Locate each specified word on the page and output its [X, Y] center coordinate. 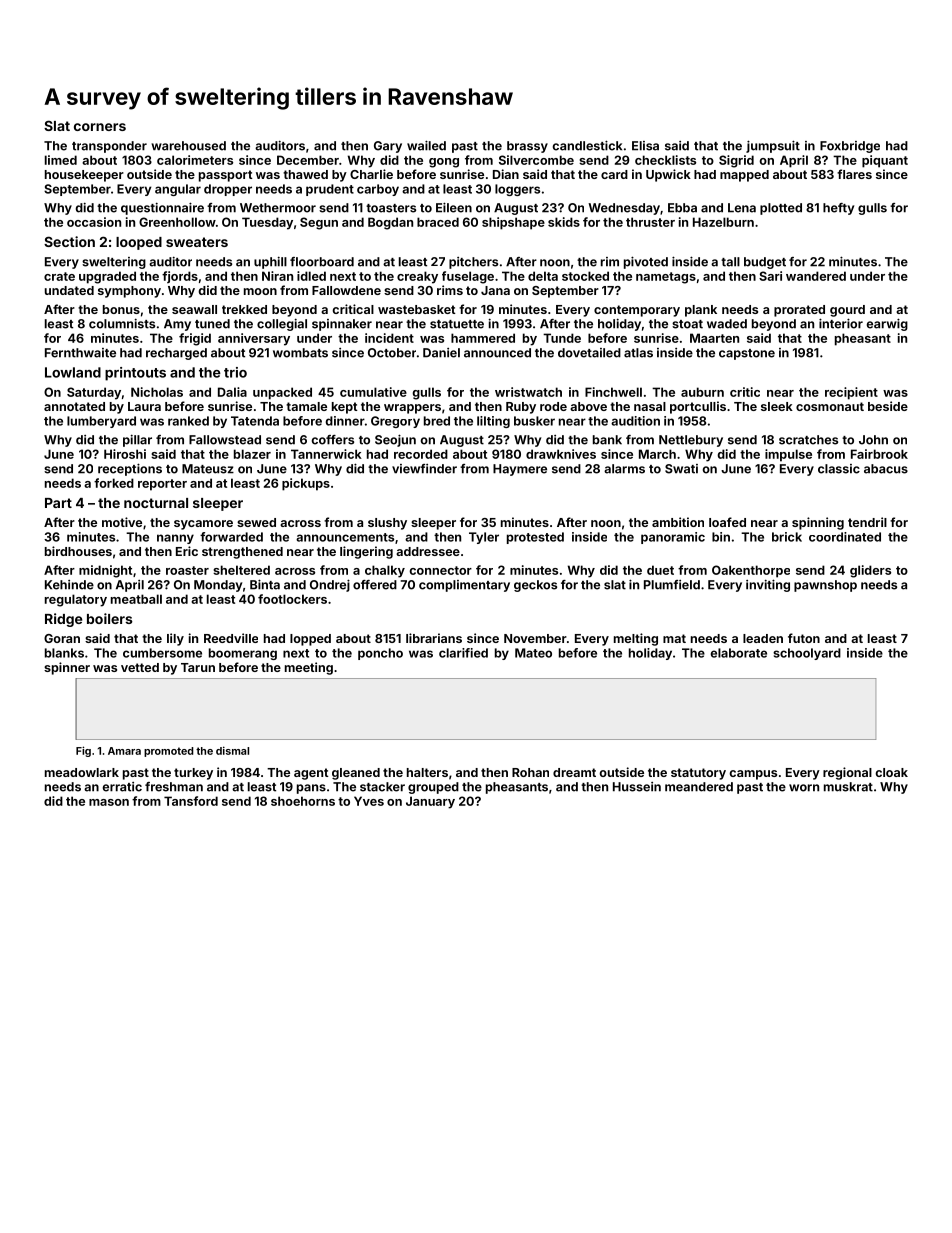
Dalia [232, 392]
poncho [380, 654]
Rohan [530, 772]
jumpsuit [773, 146]
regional [847, 773]
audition [635, 421]
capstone [747, 354]
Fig [83, 751]
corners [100, 127]
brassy [527, 147]
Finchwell [613, 392]
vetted [140, 667]
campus [753, 775]
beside [888, 406]
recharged [176, 354]
